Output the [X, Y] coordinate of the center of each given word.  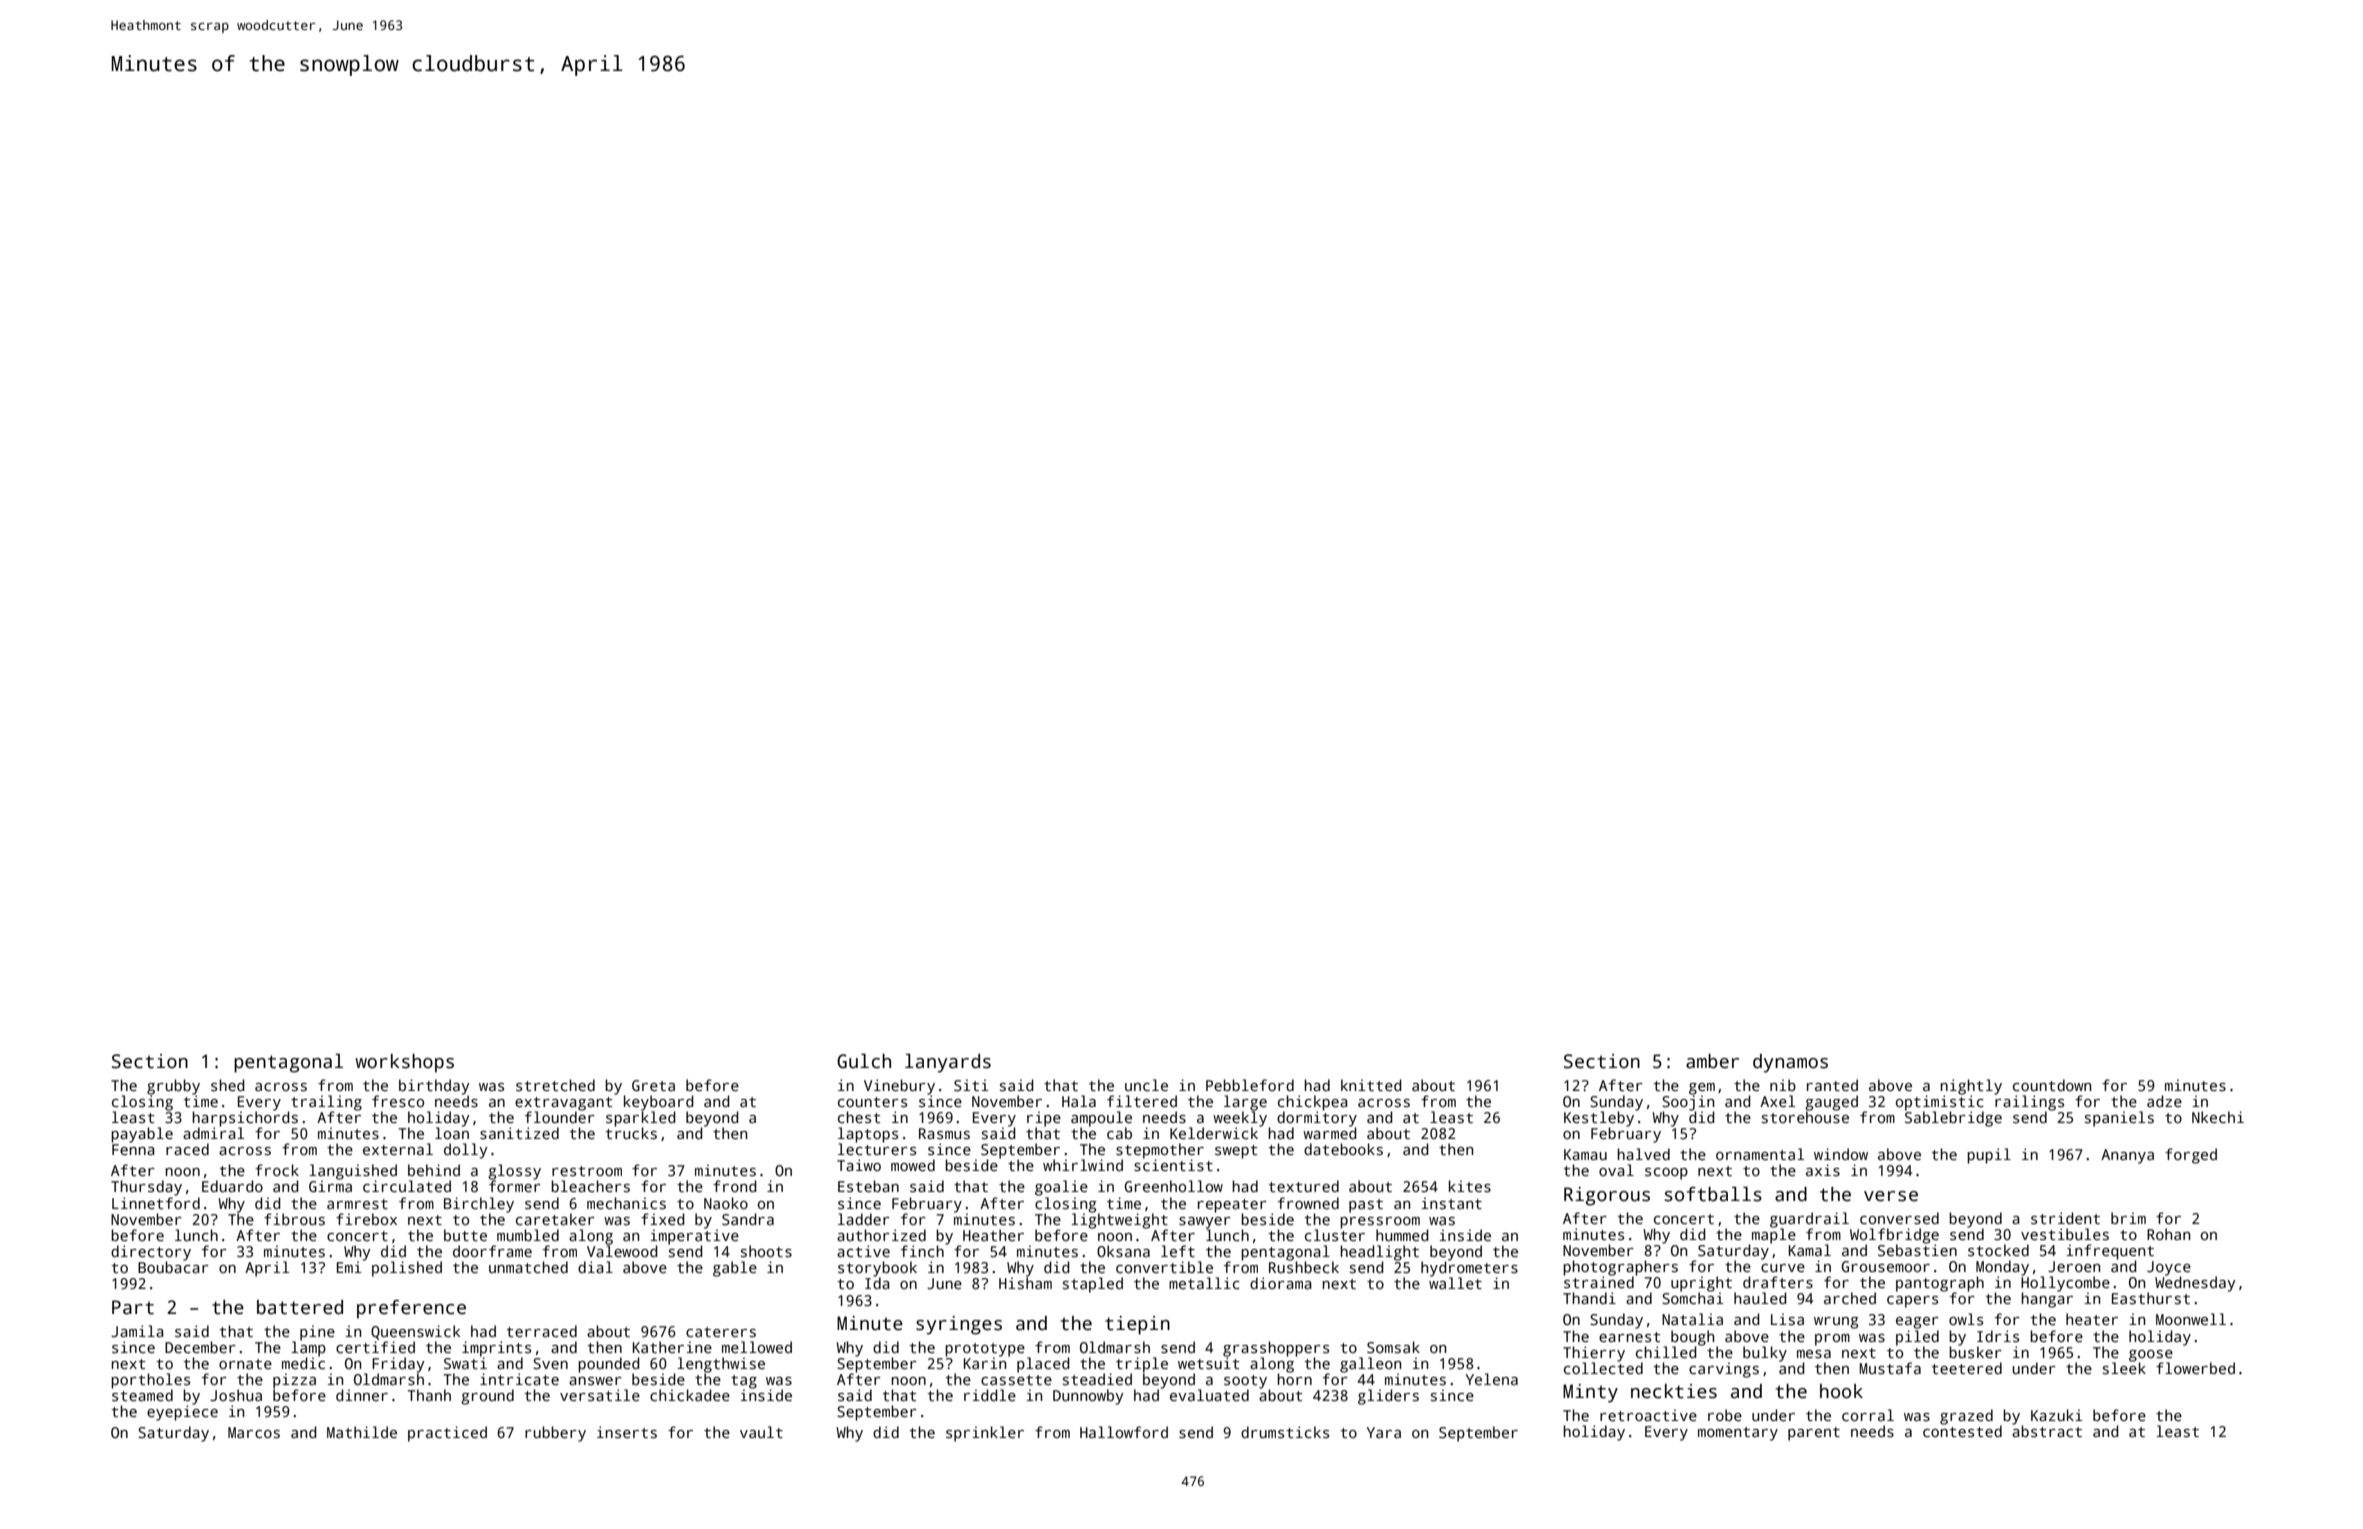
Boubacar [173, 1267]
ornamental [1760, 1154]
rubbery [555, 1434]
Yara [1384, 1432]
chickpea [1313, 1103]
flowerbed [2195, 1368]
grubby [173, 1087]
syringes [959, 1325]
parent [1814, 1434]
